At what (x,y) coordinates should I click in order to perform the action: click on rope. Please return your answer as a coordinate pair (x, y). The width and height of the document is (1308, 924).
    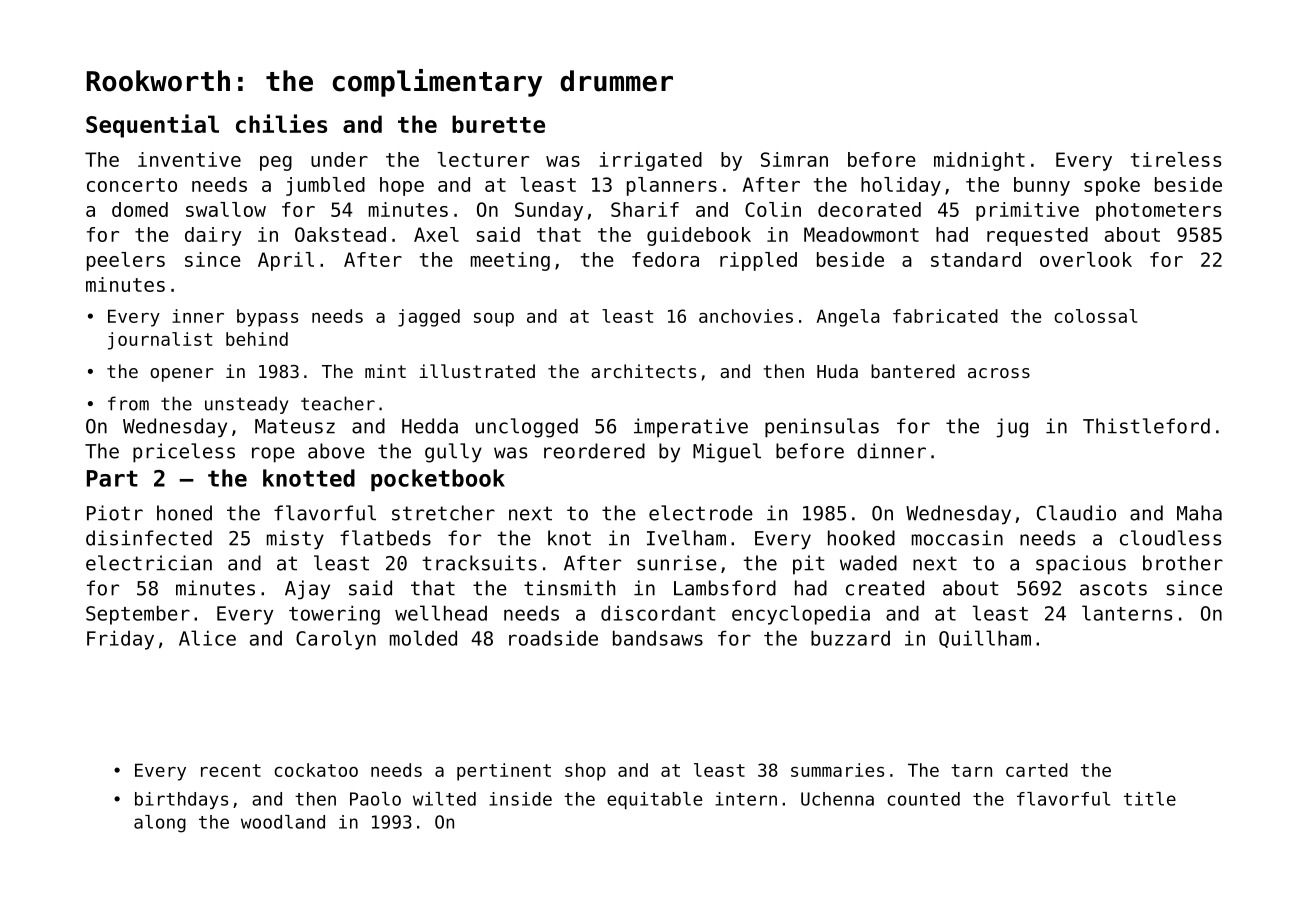
    Looking at the image, I should click on (273, 455).
